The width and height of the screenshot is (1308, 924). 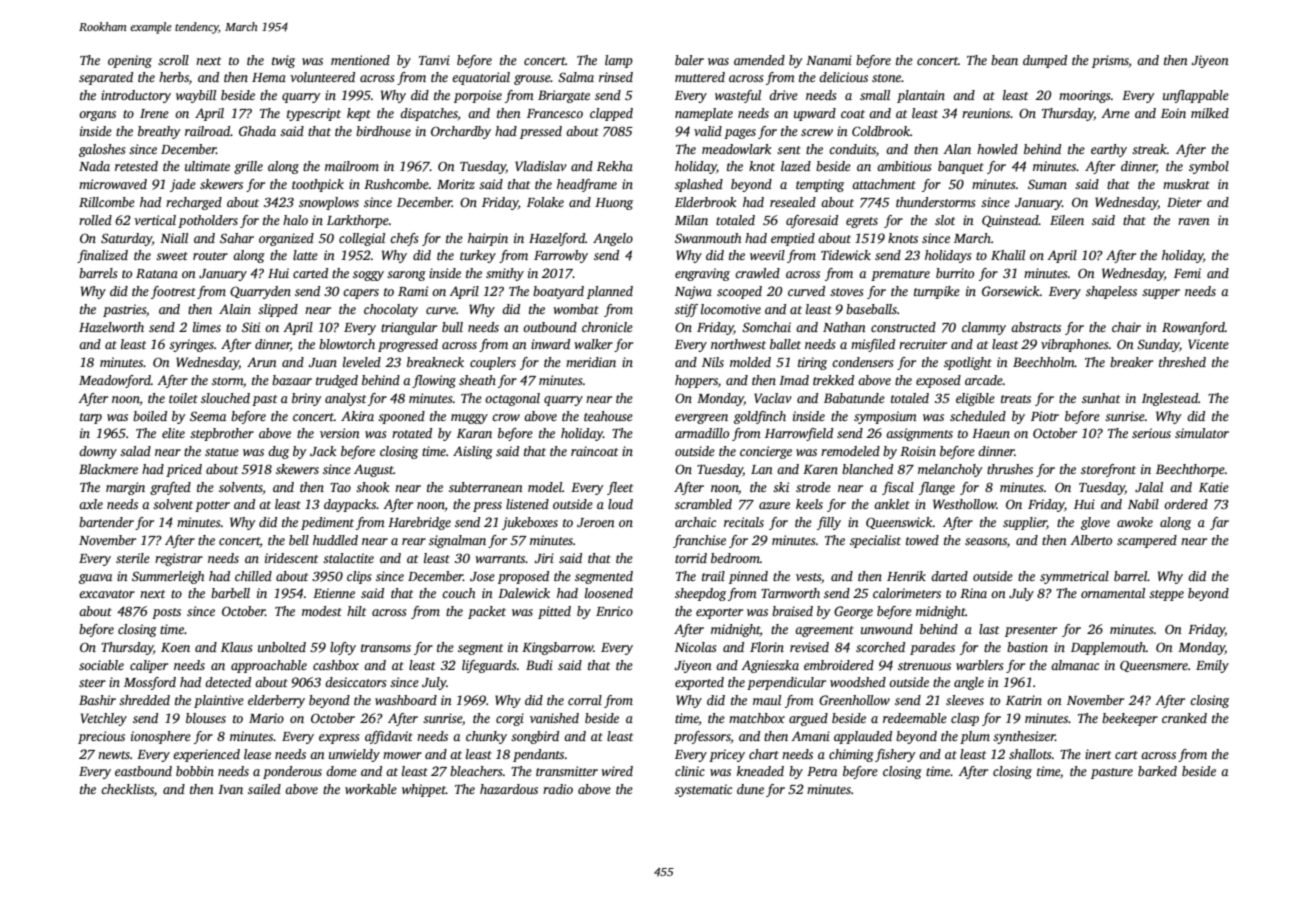 What do you see at coordinates (564, 96) in the screenshot?
I see `Briargate` at bounding box center [564, 96].
